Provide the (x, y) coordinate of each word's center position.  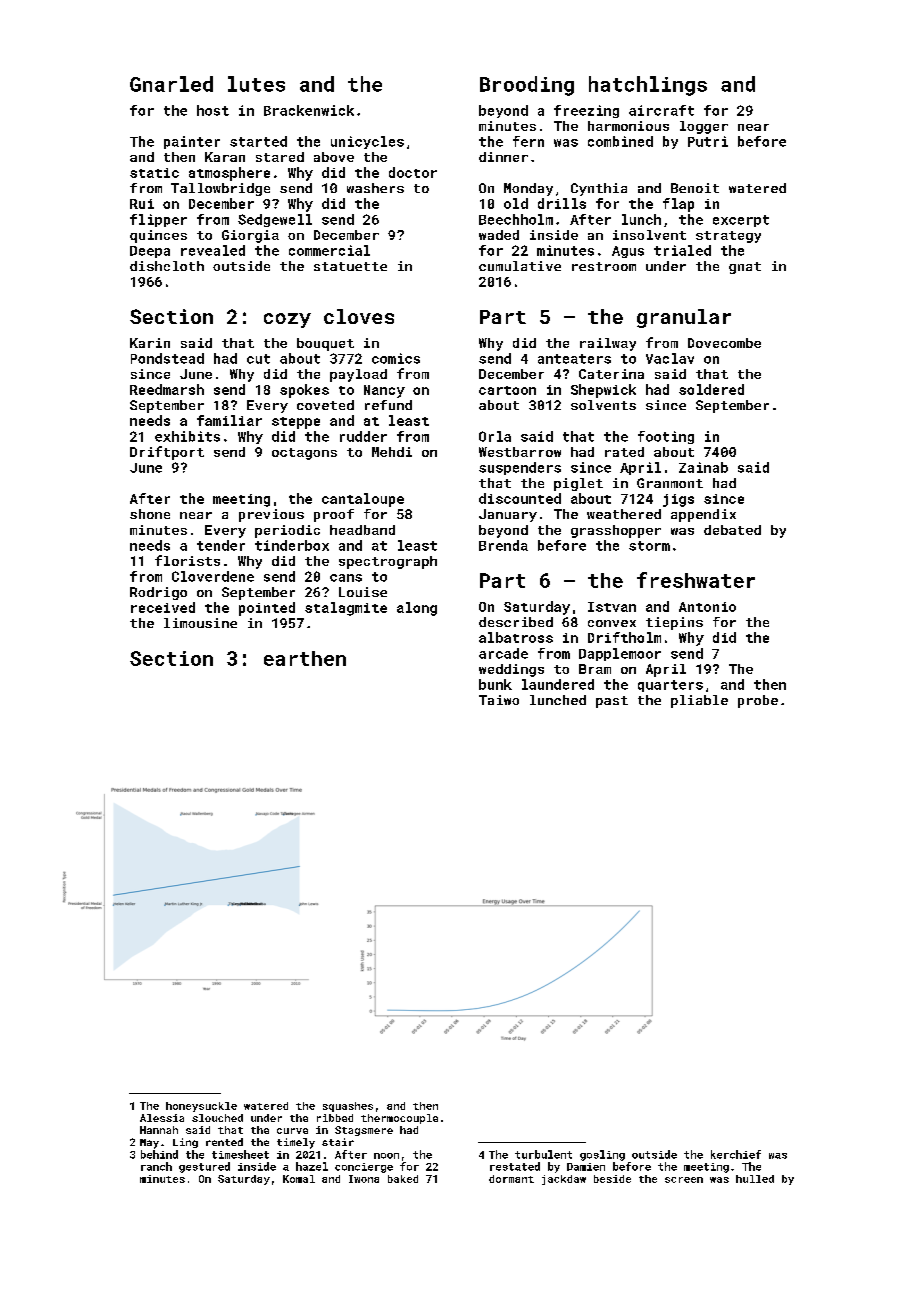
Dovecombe (724, 343)
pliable (699, 701)
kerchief (736, 1154)
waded (499, 235)
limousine (200, 623)
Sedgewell (275, 220)
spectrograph (388, 562)
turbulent (543, 1154)
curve (292, 1131)
